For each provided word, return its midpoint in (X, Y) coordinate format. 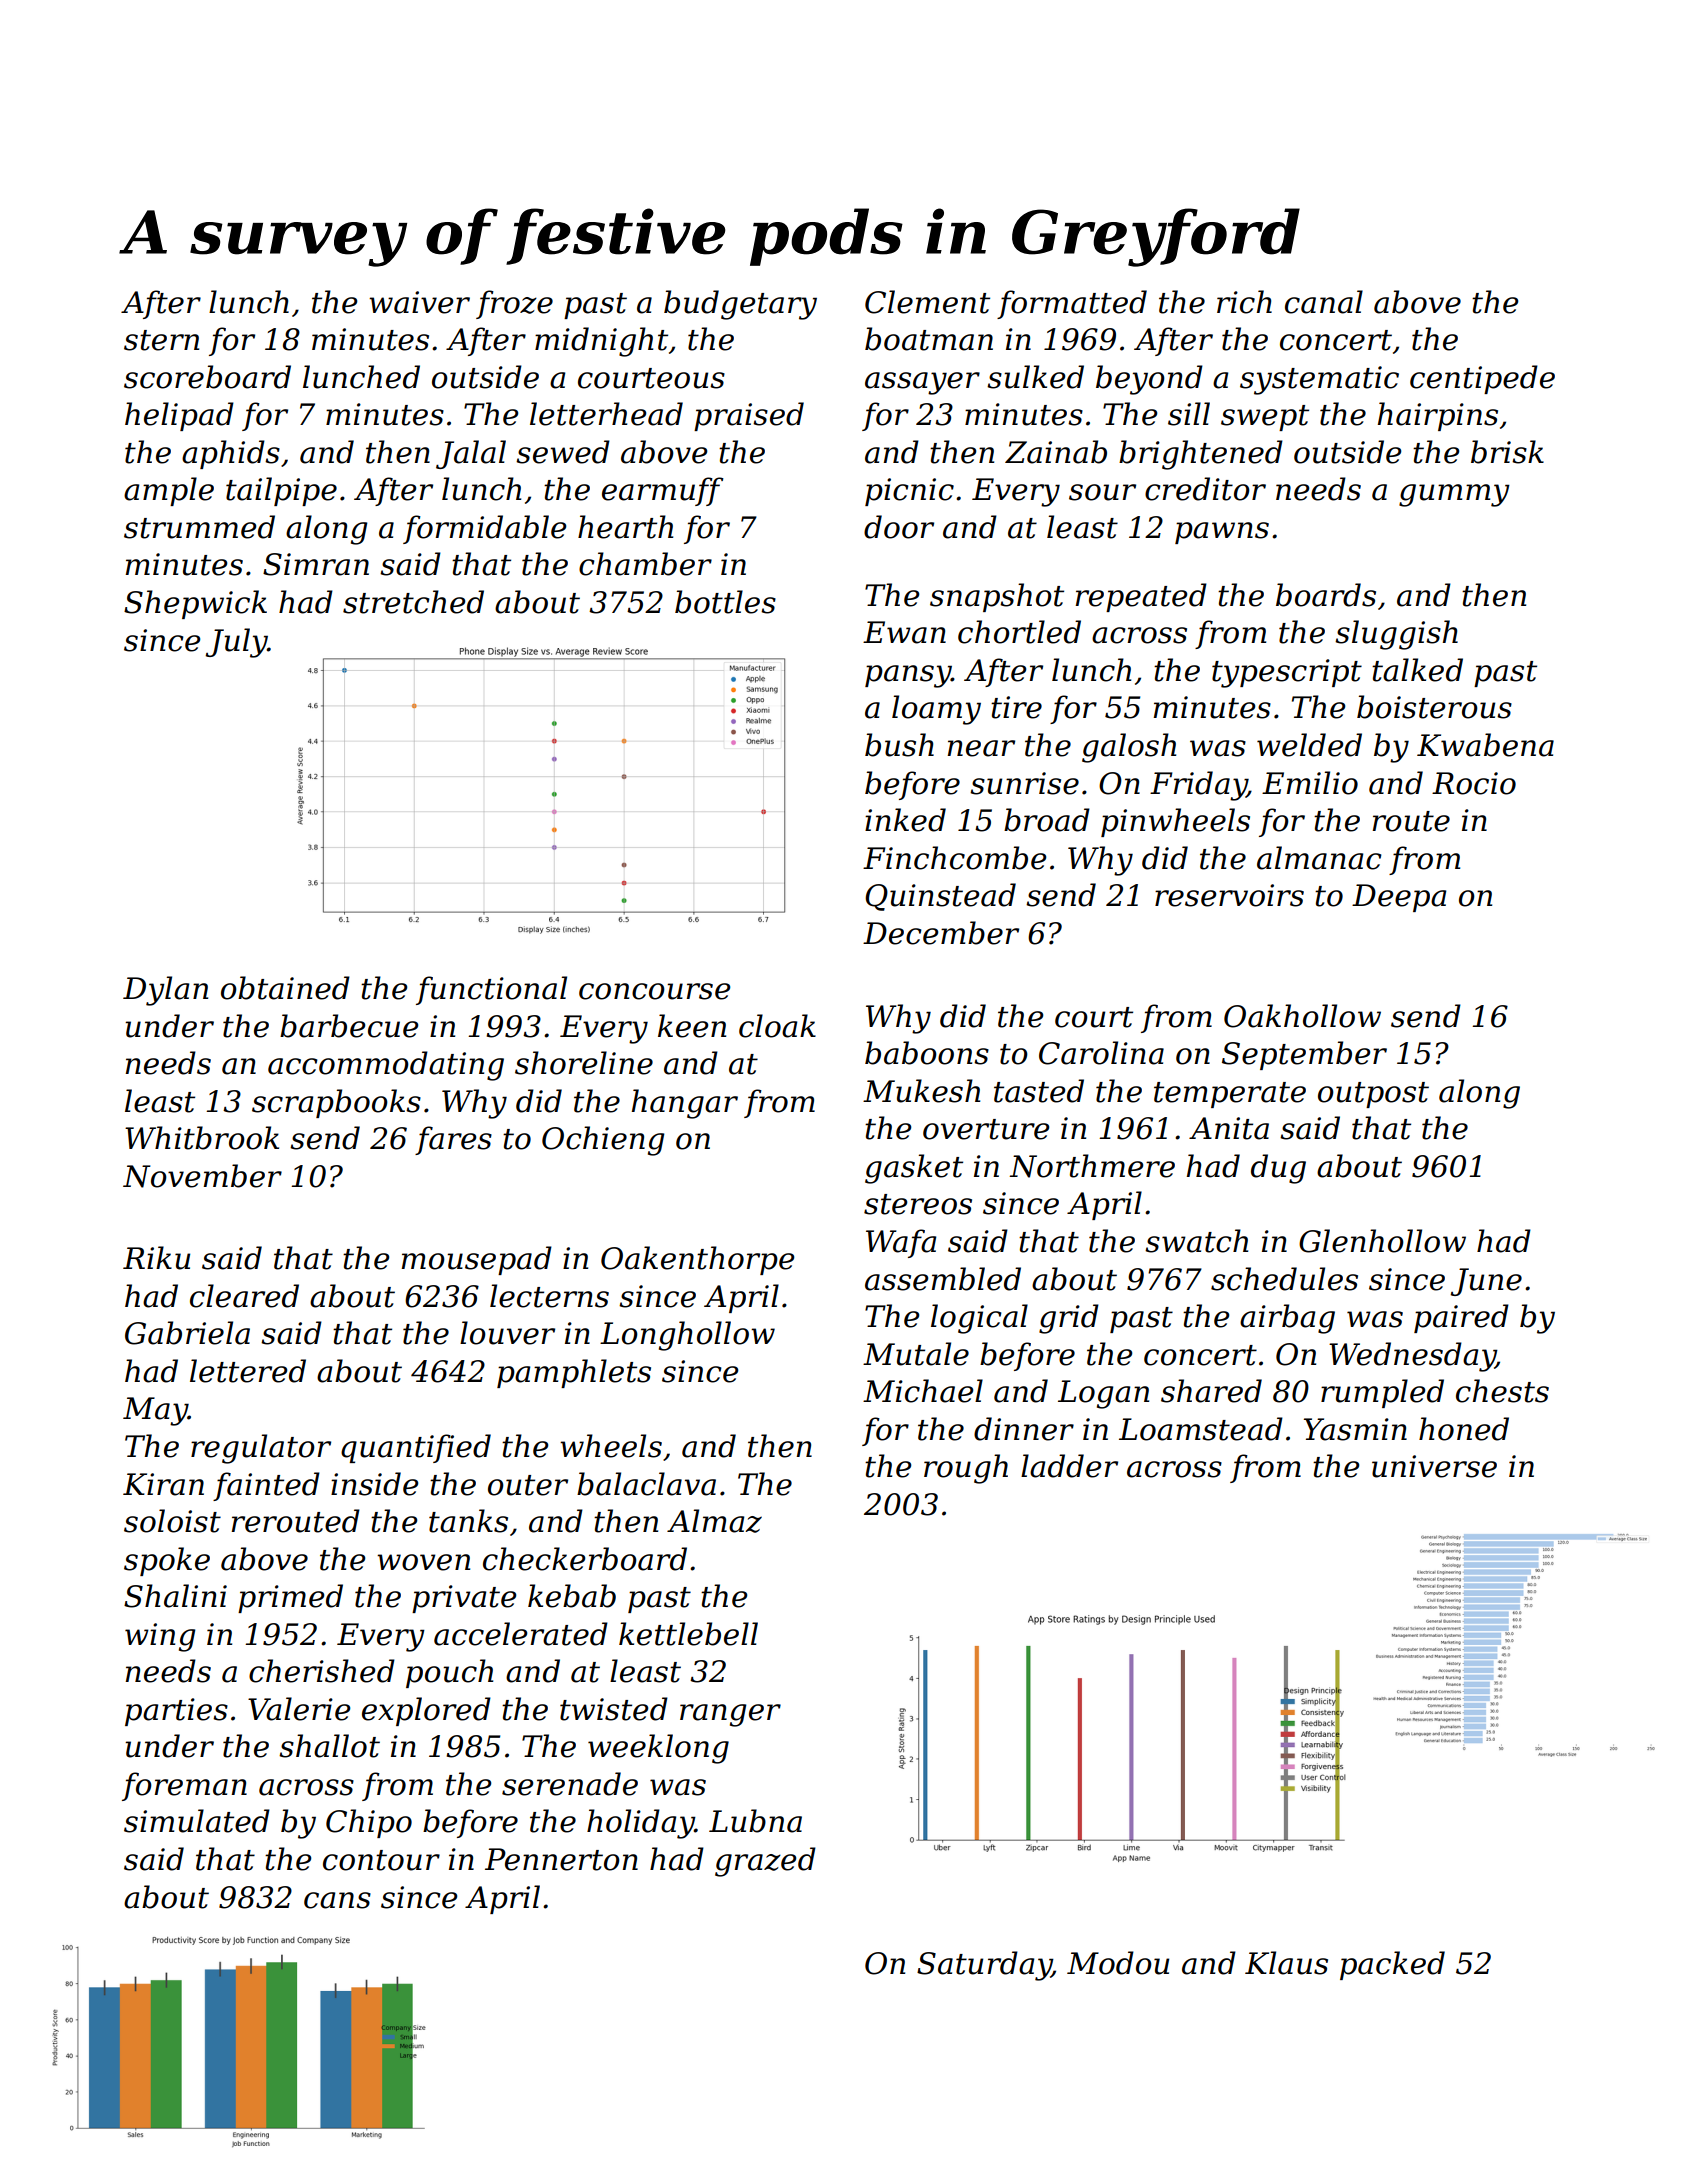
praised (749, 416)
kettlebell (688, 1634)
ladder (1069, 1466)
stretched (413, 602)
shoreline (584, 1063)
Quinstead (940, 897)
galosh (1129, 748)
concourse (654, 991)
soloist (172, 1521)
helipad (179, 416)
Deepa (1399, 898)
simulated (197, 1821)
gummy (1454, 495)
